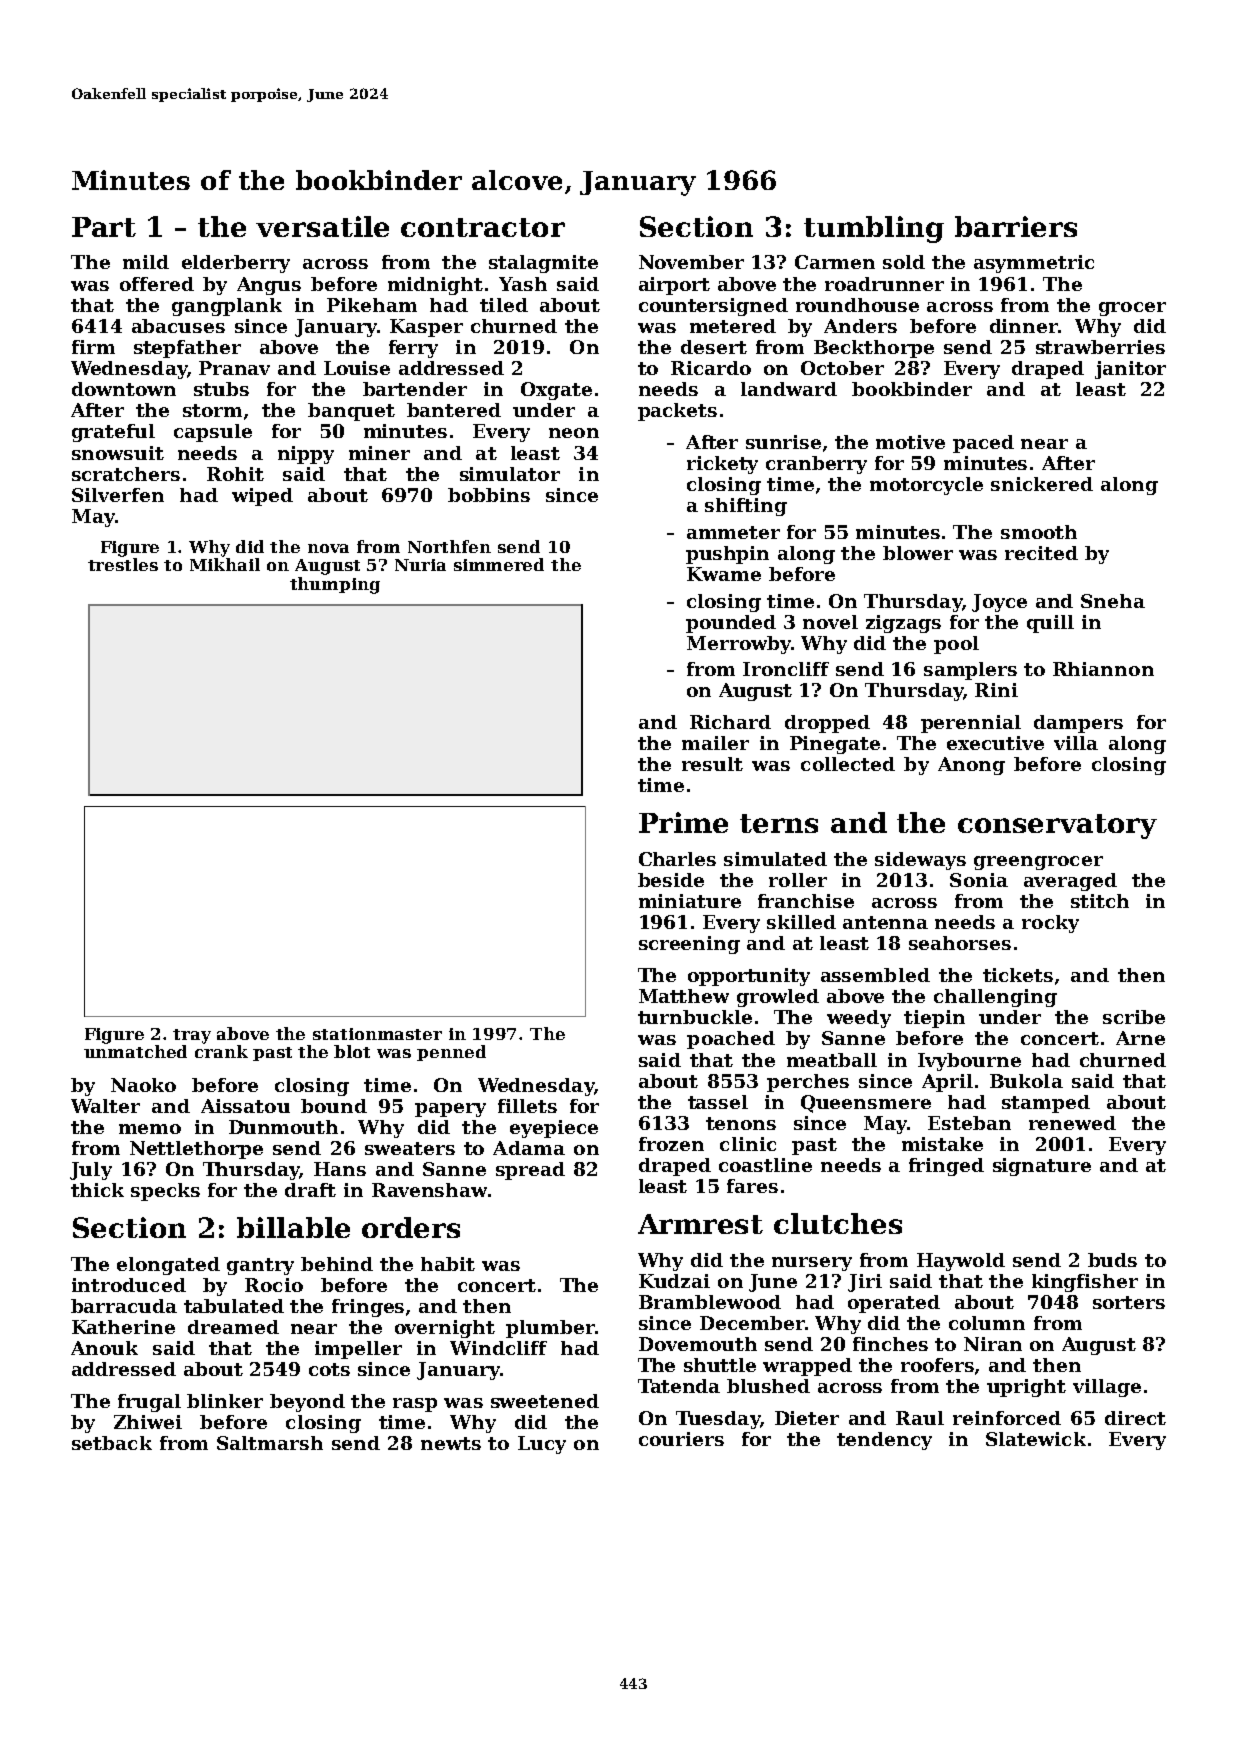  I want to click on beyond, so click(307, 1403).
